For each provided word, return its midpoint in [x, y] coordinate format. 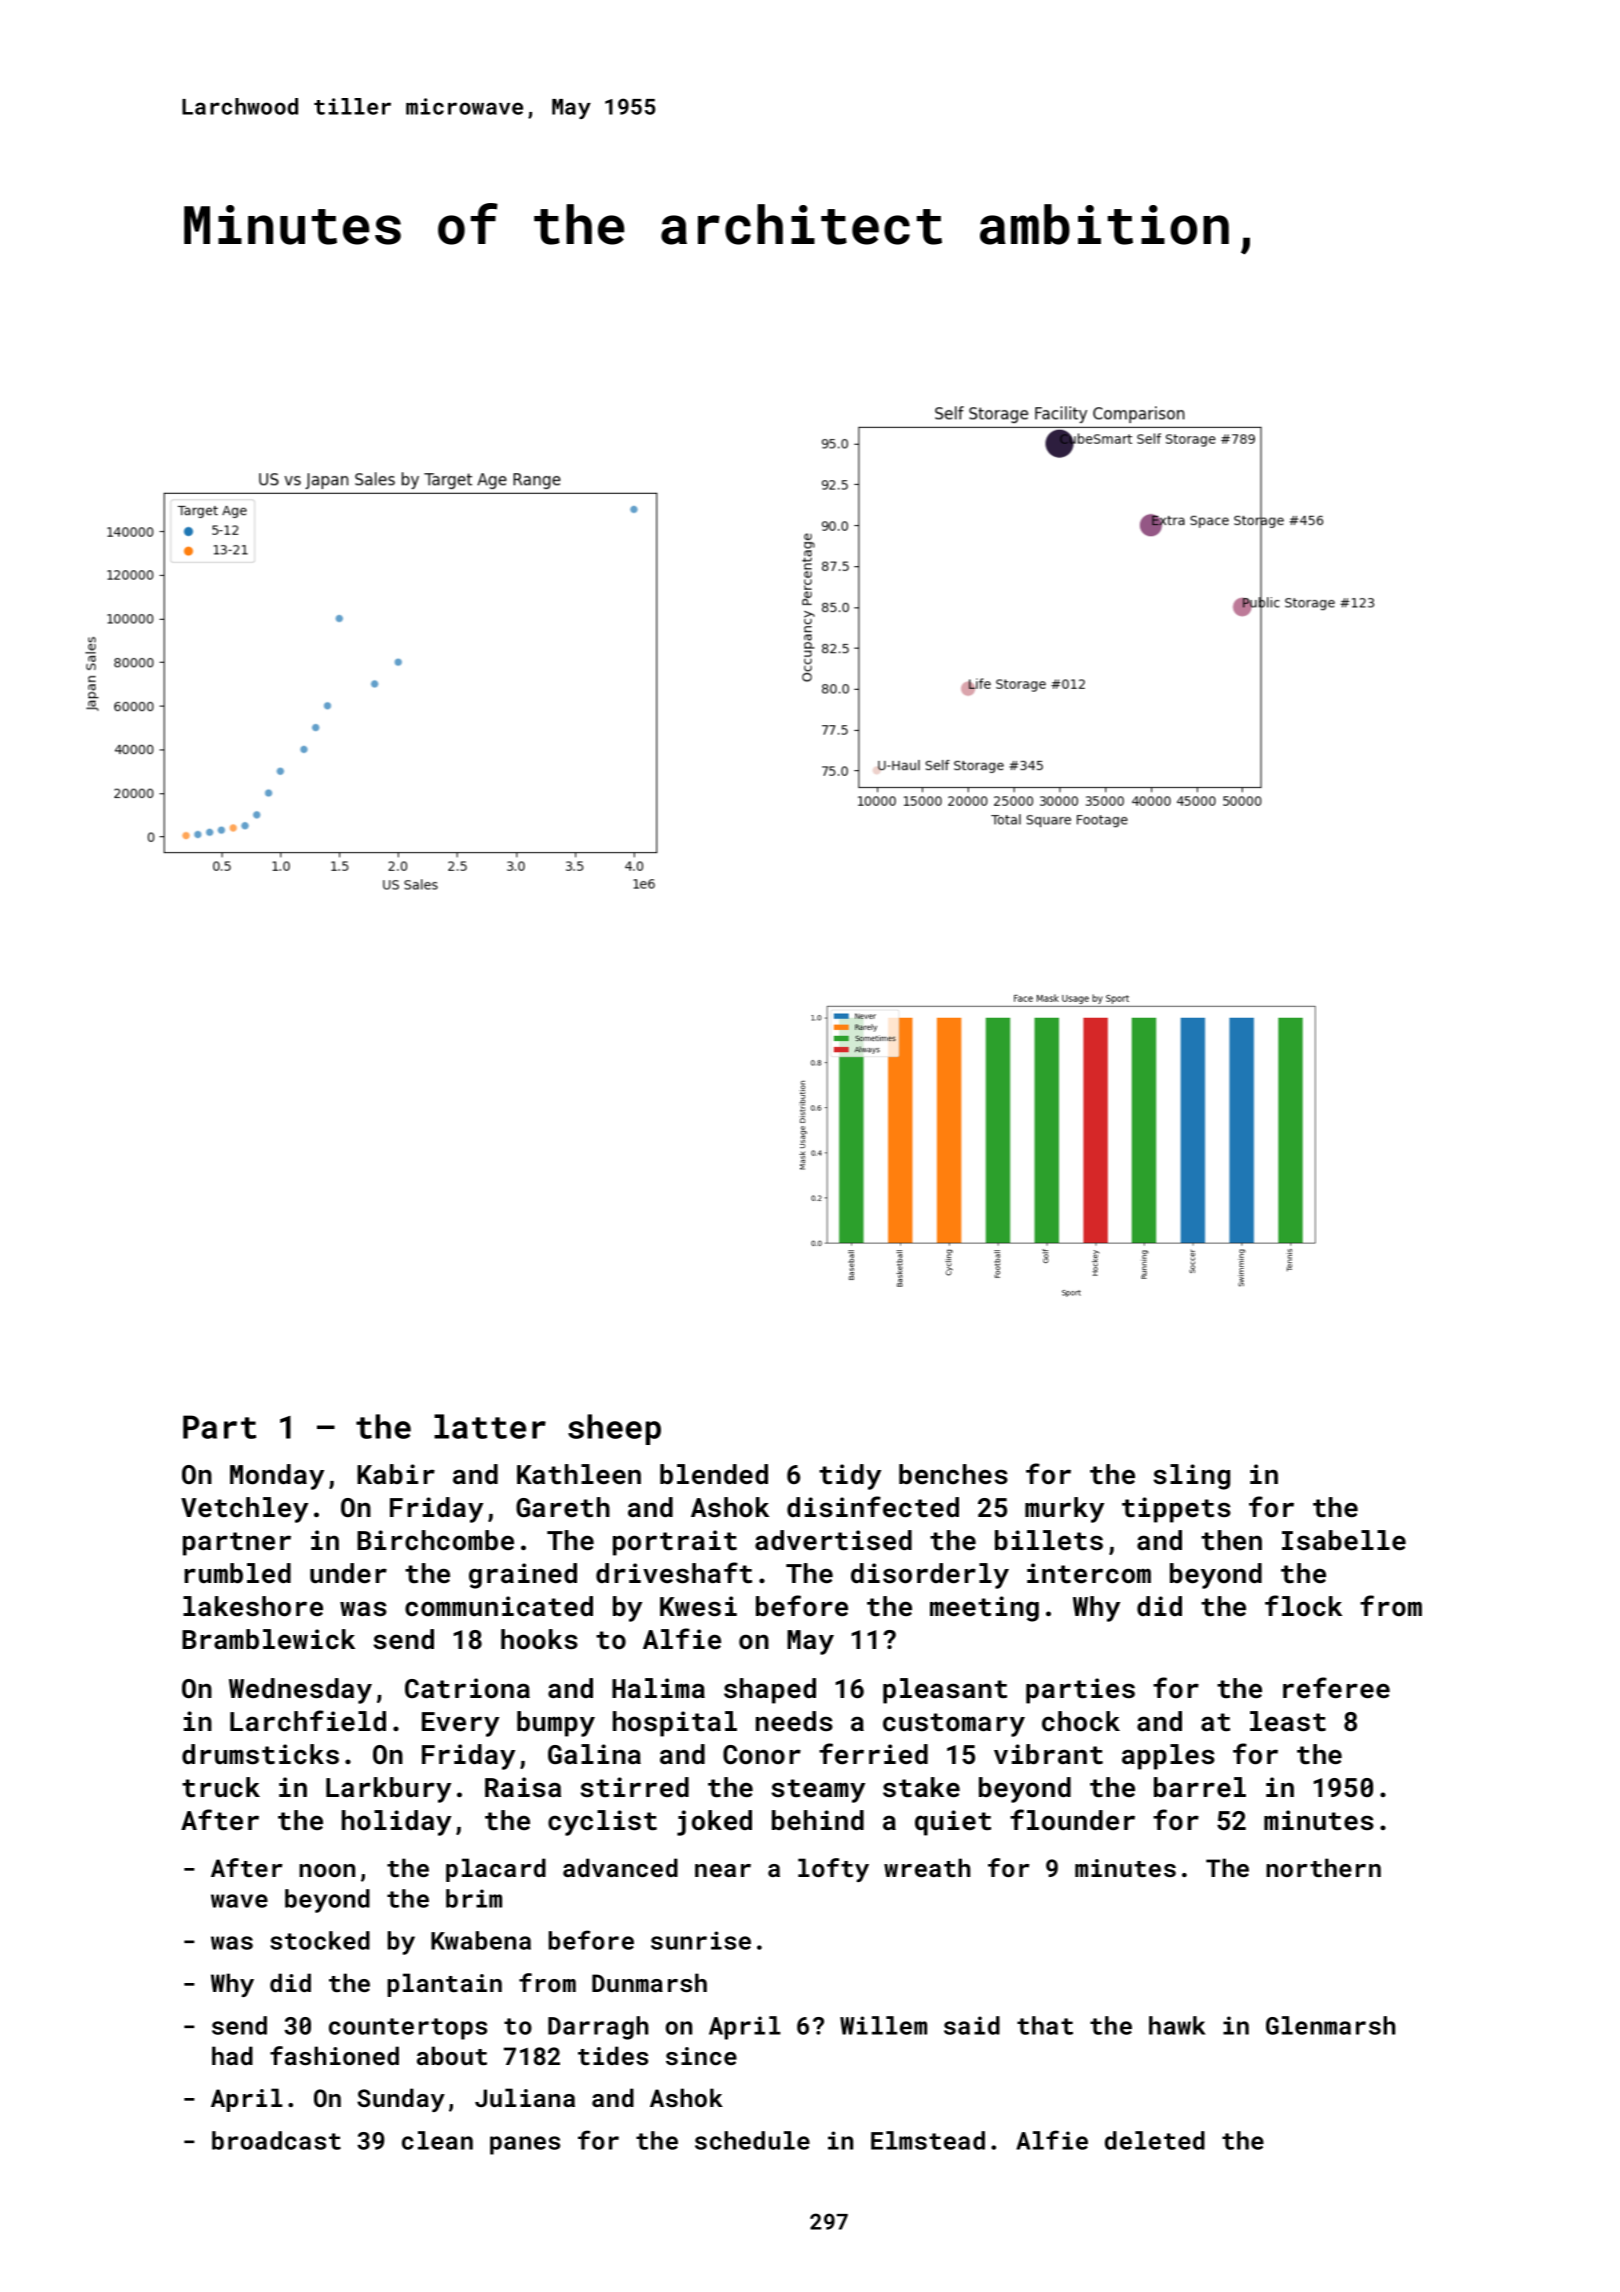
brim [474, 1898]
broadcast [276, 2140]
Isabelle [1344, 1540]
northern [1323, 1867]
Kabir [396, 1474]
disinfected [873, 1507]
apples [1168, 1757]
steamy [818, 1791]
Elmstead [928, 2140]
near [723, 1870]
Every [460, 1724]
